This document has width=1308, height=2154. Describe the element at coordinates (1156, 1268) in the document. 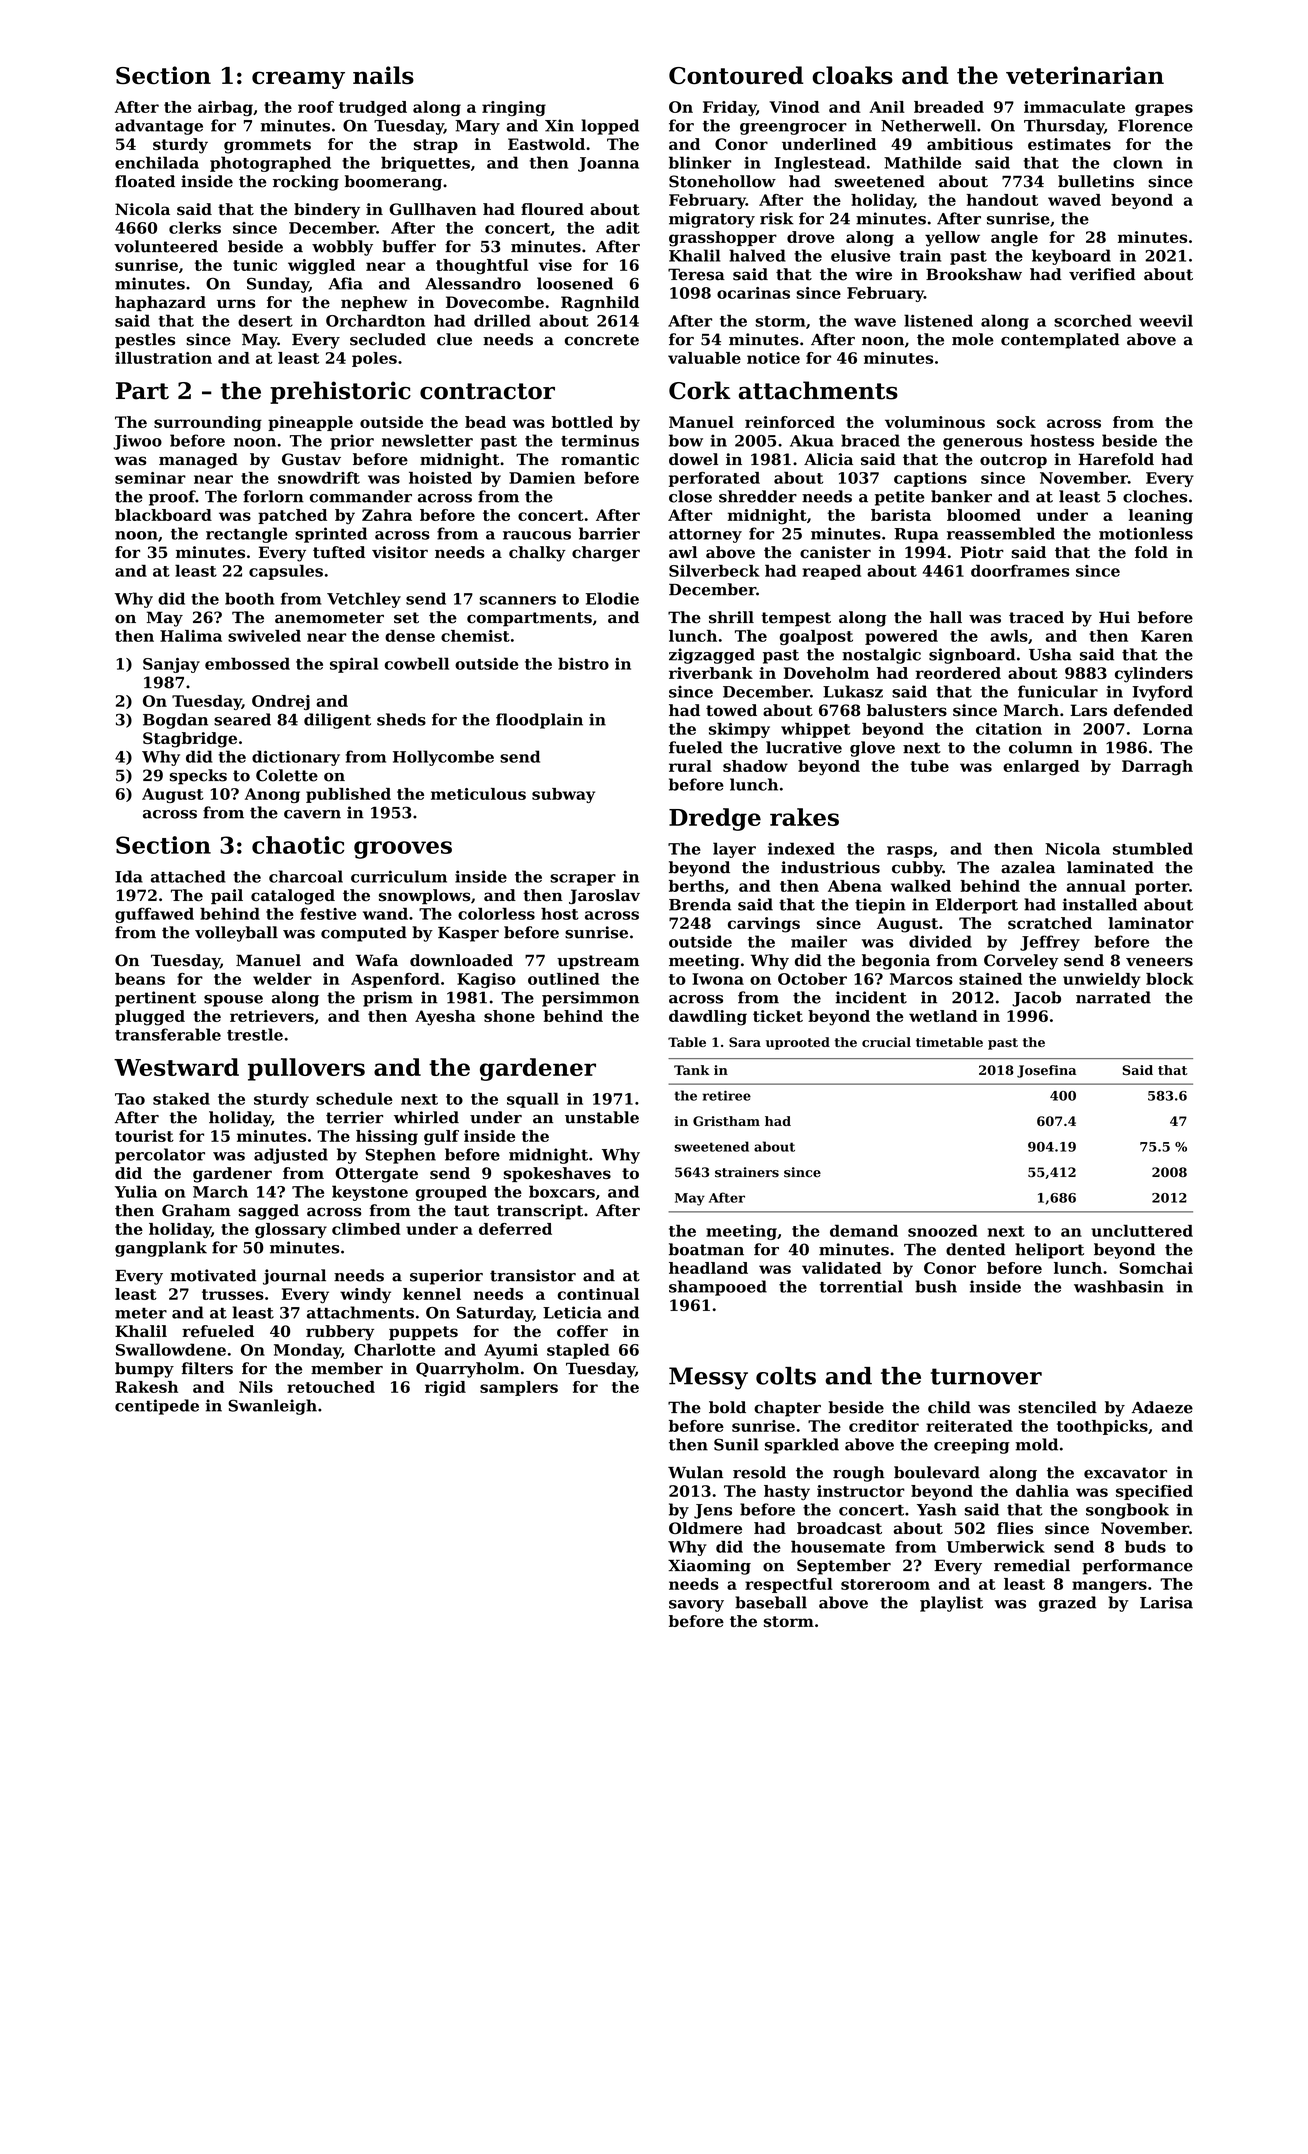

I see `Somchai` at that location.
